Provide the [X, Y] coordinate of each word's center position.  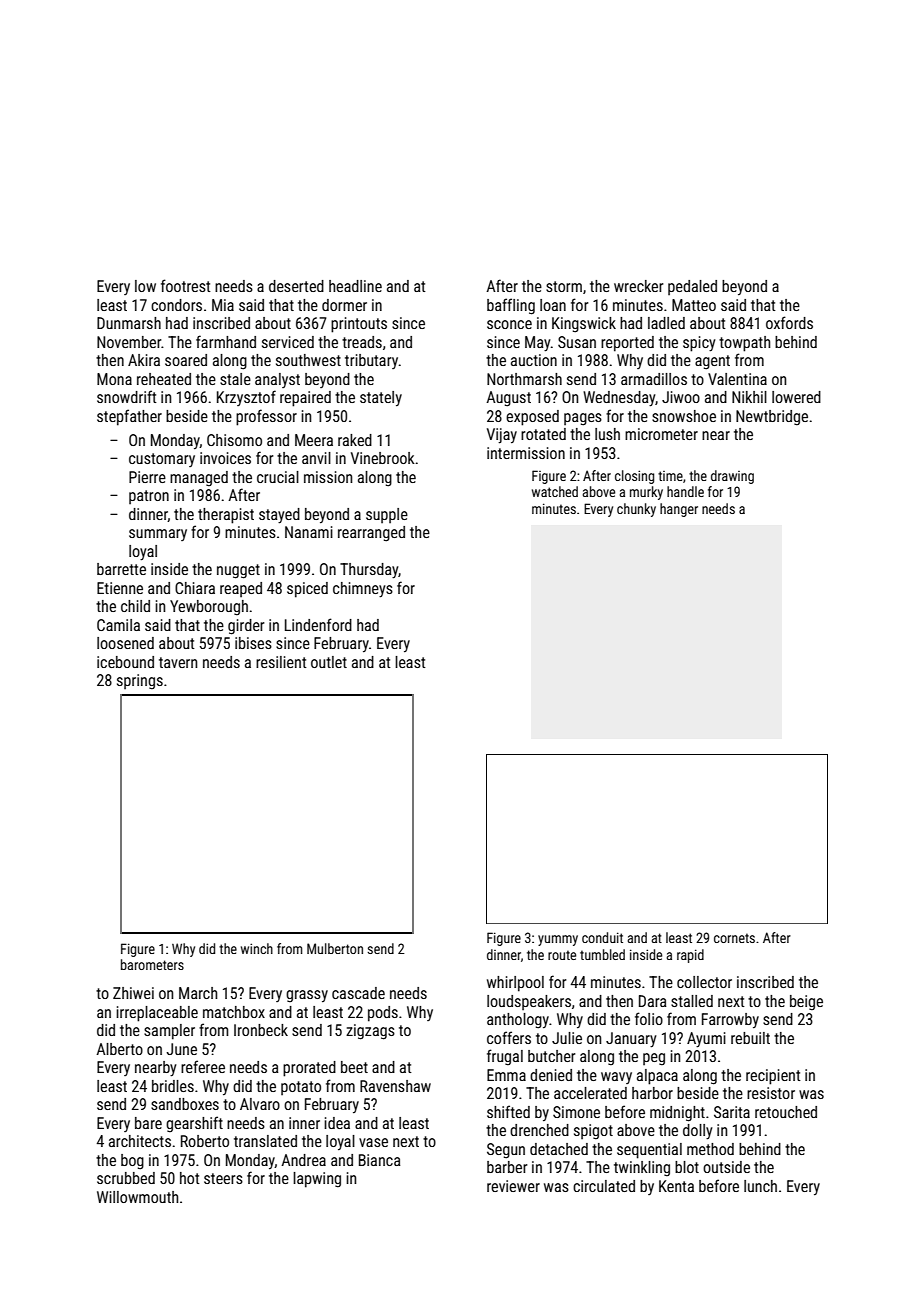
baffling [511, 306]
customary [162, 460]
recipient [773, 1077]
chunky [636, 510]
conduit [602, 937]
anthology [518, 1021]
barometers [152, 964]
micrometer [661, 434]
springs [140, 682]
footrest [186, 285]
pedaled [692, 287]
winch [257, 948]
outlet [329, 662]
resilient [281, 662]
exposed [532, 418]
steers [223, 1178]
